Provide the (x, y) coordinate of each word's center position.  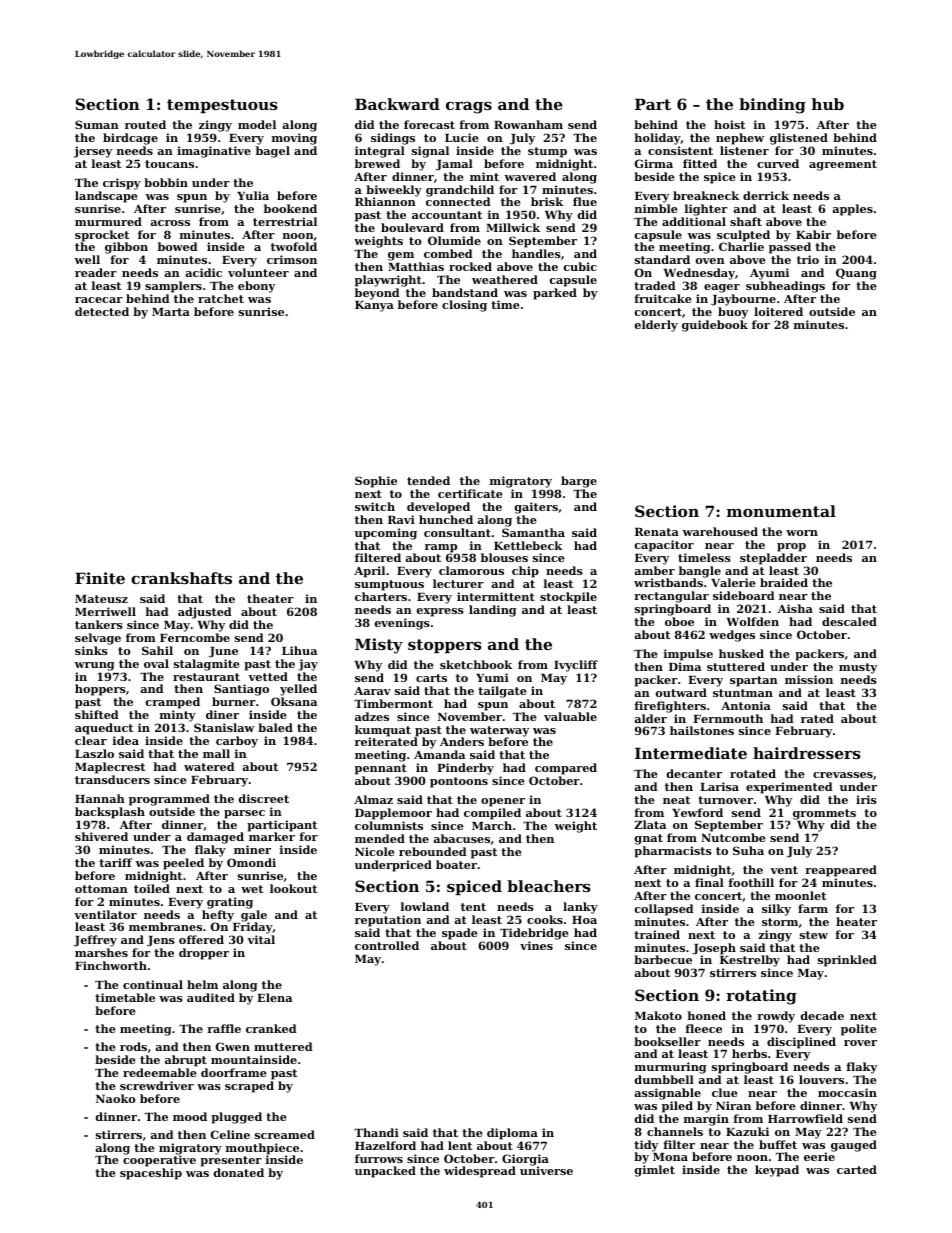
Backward (397, 104)
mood (190, 1116)
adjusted (205, 613)
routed (145, 124)
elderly (656, 326)
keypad (777, 1171)
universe (546, 1170)
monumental (781, 511)
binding (772, 106)
